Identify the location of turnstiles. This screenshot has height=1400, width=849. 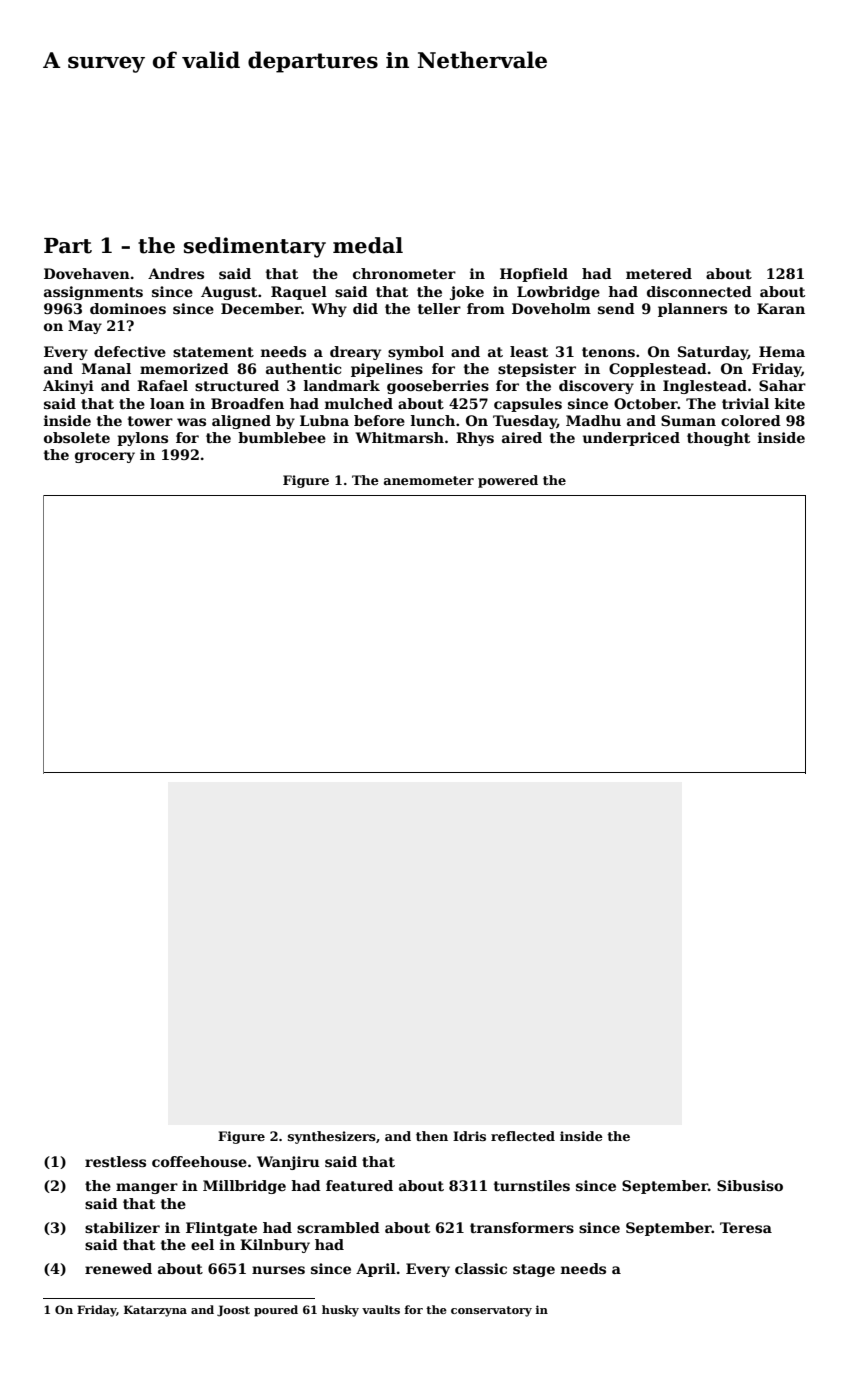
(532, 1185).
